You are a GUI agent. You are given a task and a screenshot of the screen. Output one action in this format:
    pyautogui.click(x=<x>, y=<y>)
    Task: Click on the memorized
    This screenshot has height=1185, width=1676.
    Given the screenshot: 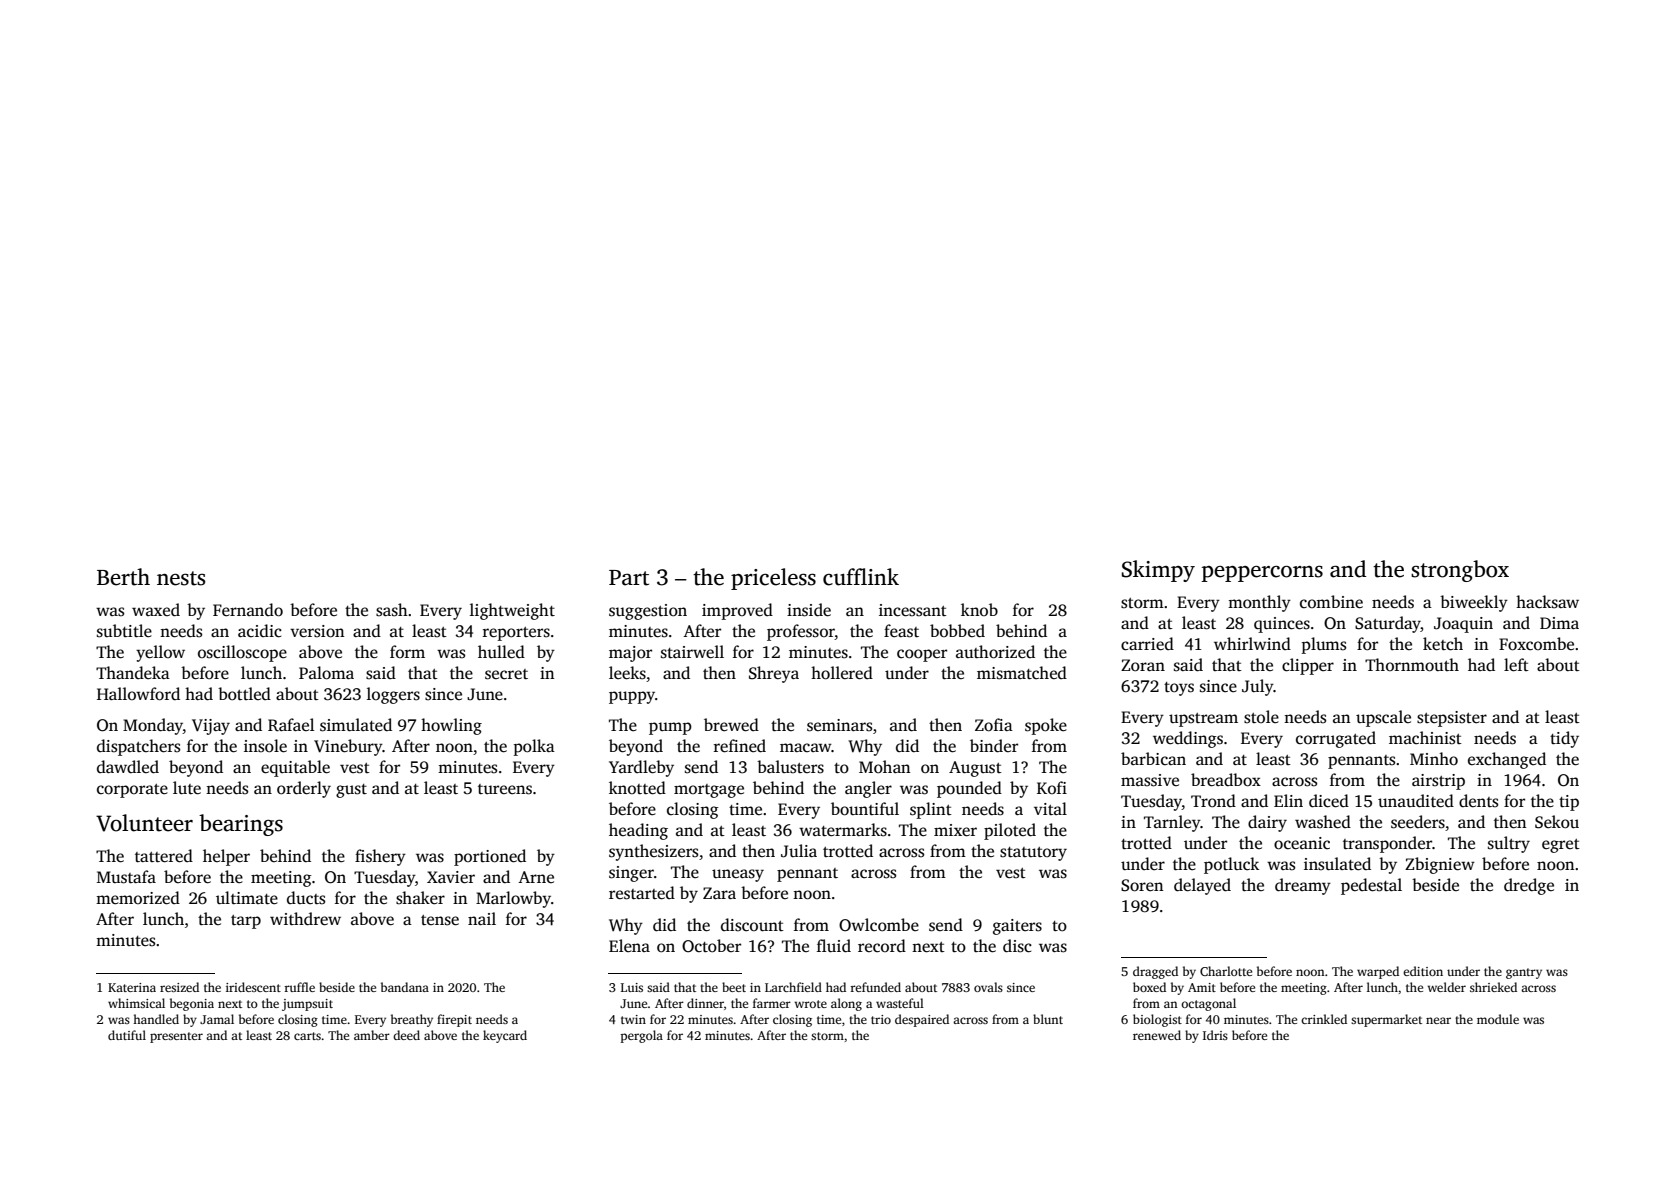 What is the action you would take?
    pyautogui.click(x=138, y=898)
